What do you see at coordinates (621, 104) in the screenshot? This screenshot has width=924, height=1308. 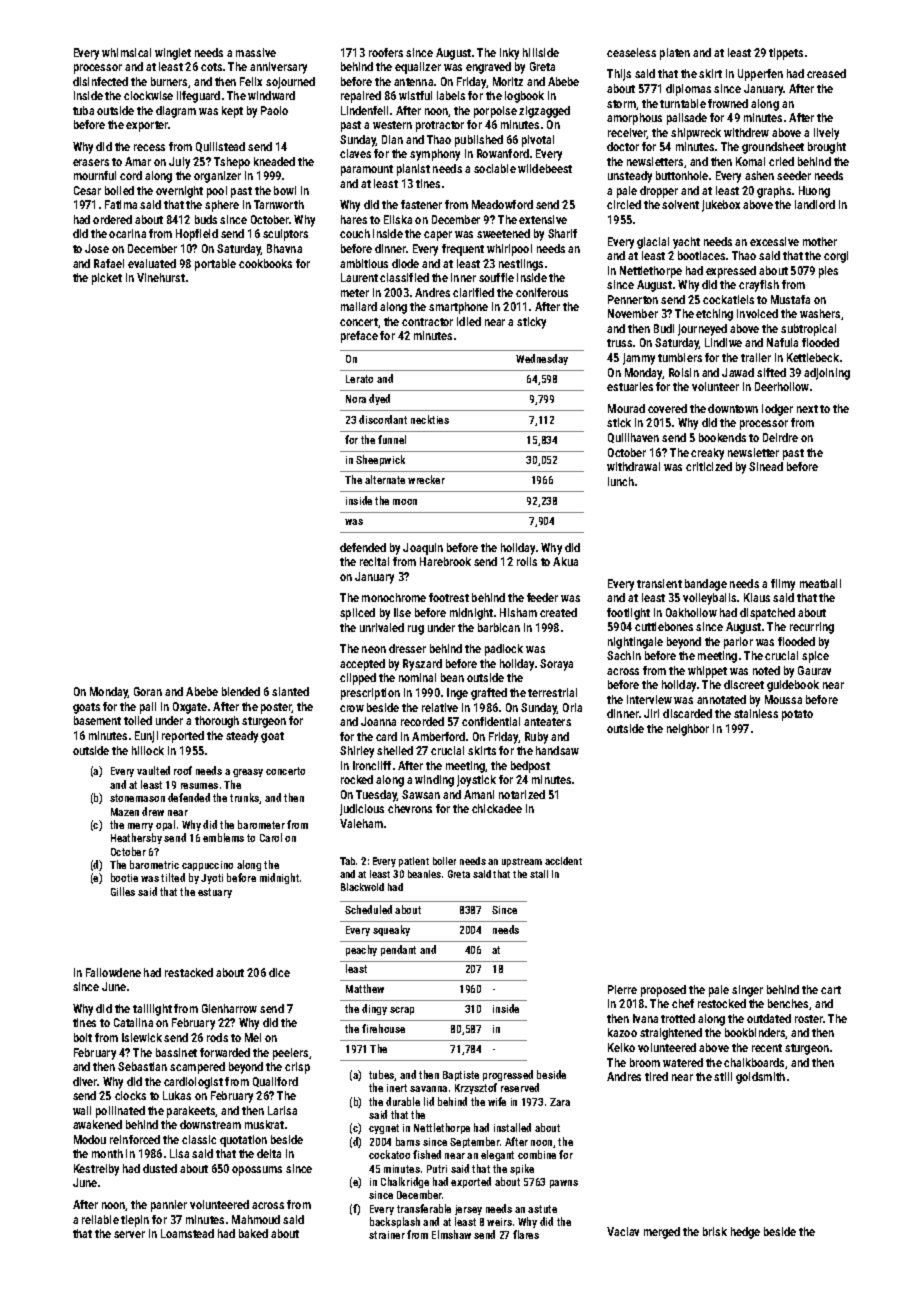 I see `storm` at bounding box center [621, 104].
